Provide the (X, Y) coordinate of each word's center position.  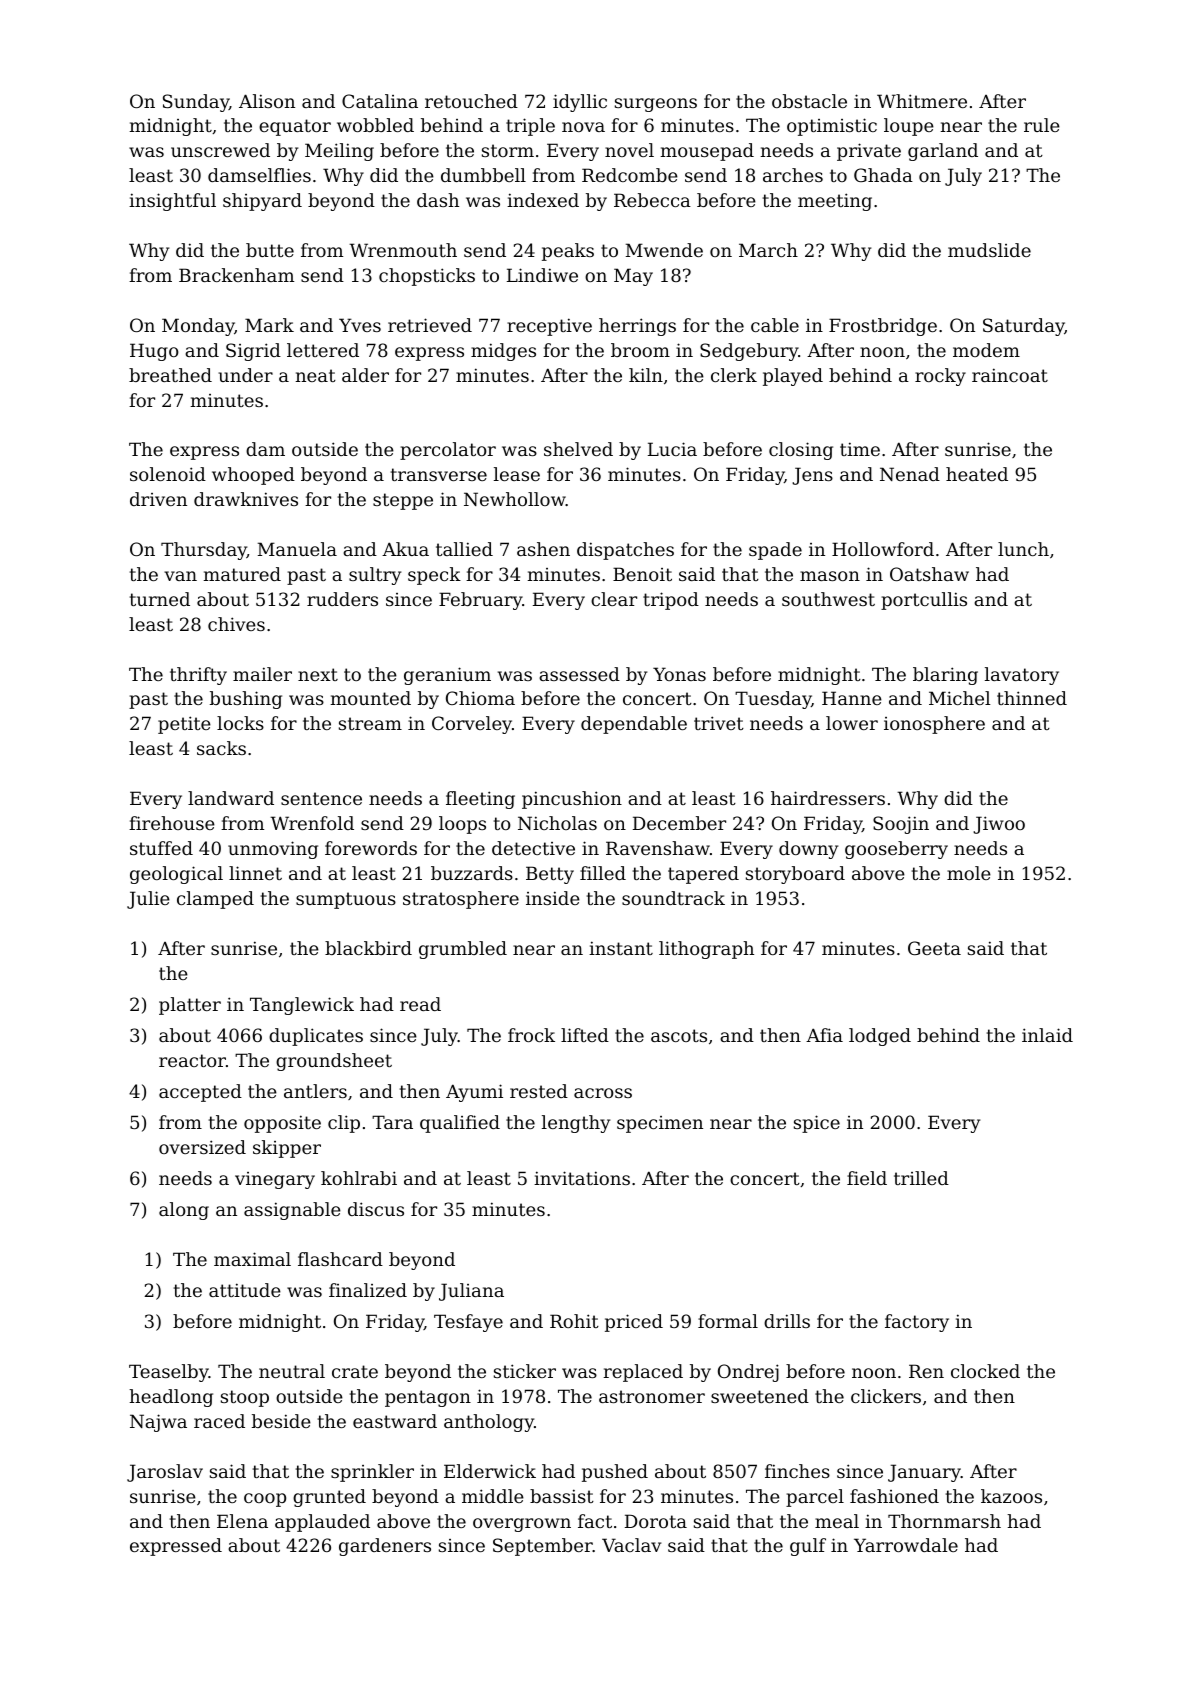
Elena (242, 1521)
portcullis (924, 601)
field (867, 1178)
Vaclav (631, 1545)
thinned (1032, 698)
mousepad (707, 152)
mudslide (989, 250)
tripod (671, 601)
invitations (582, 1178)
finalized (368, 1290)
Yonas (679, 674)
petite (184, 725)
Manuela (297, 549)
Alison (267, 101)
